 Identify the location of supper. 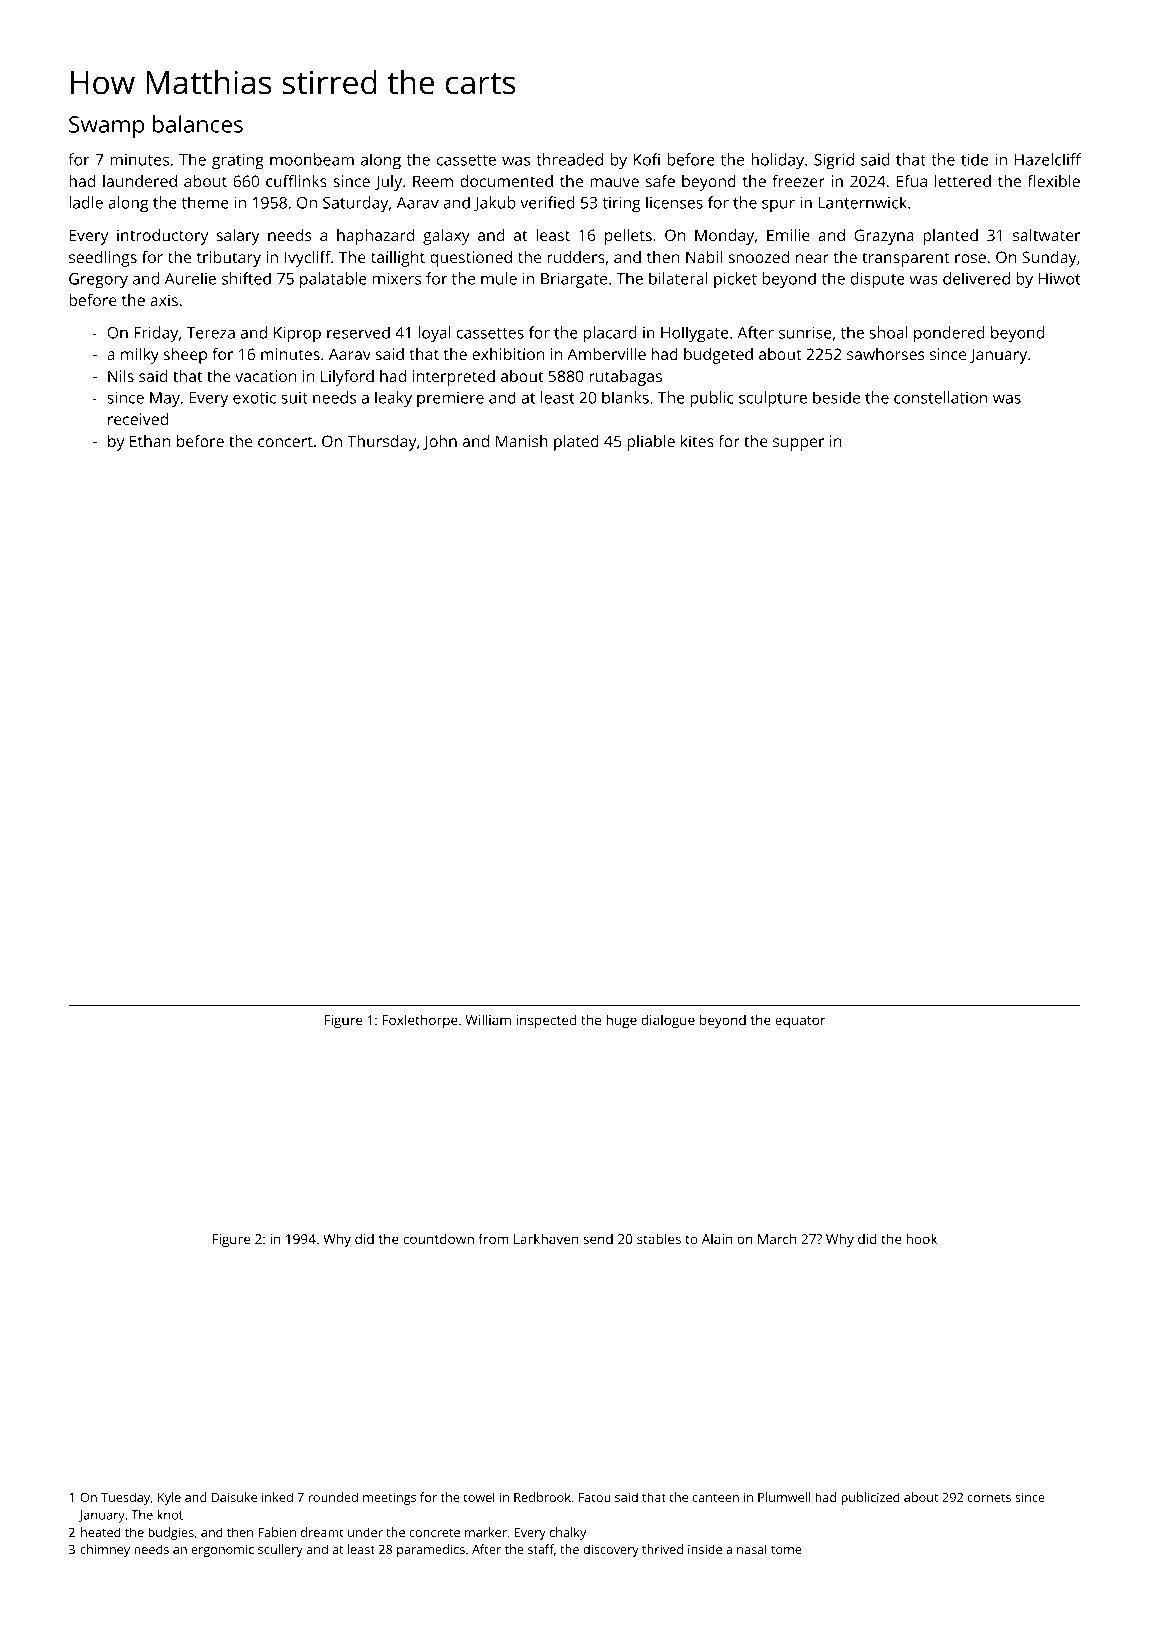
(798, 444).
